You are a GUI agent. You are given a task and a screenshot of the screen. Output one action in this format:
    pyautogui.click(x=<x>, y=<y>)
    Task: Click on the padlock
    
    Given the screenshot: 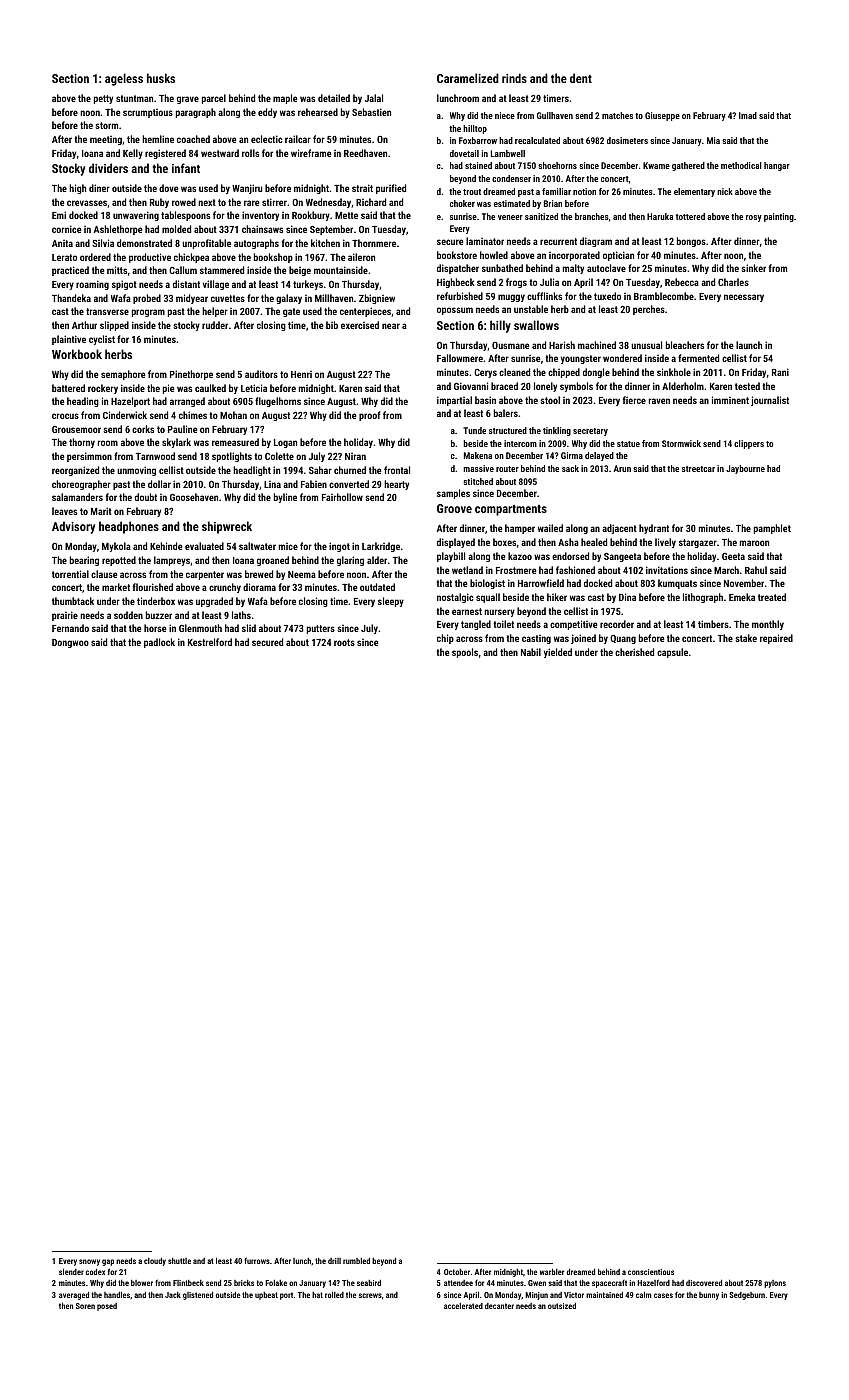 What is the action you would take?
    pyautogui.click(x=159, y=643)
